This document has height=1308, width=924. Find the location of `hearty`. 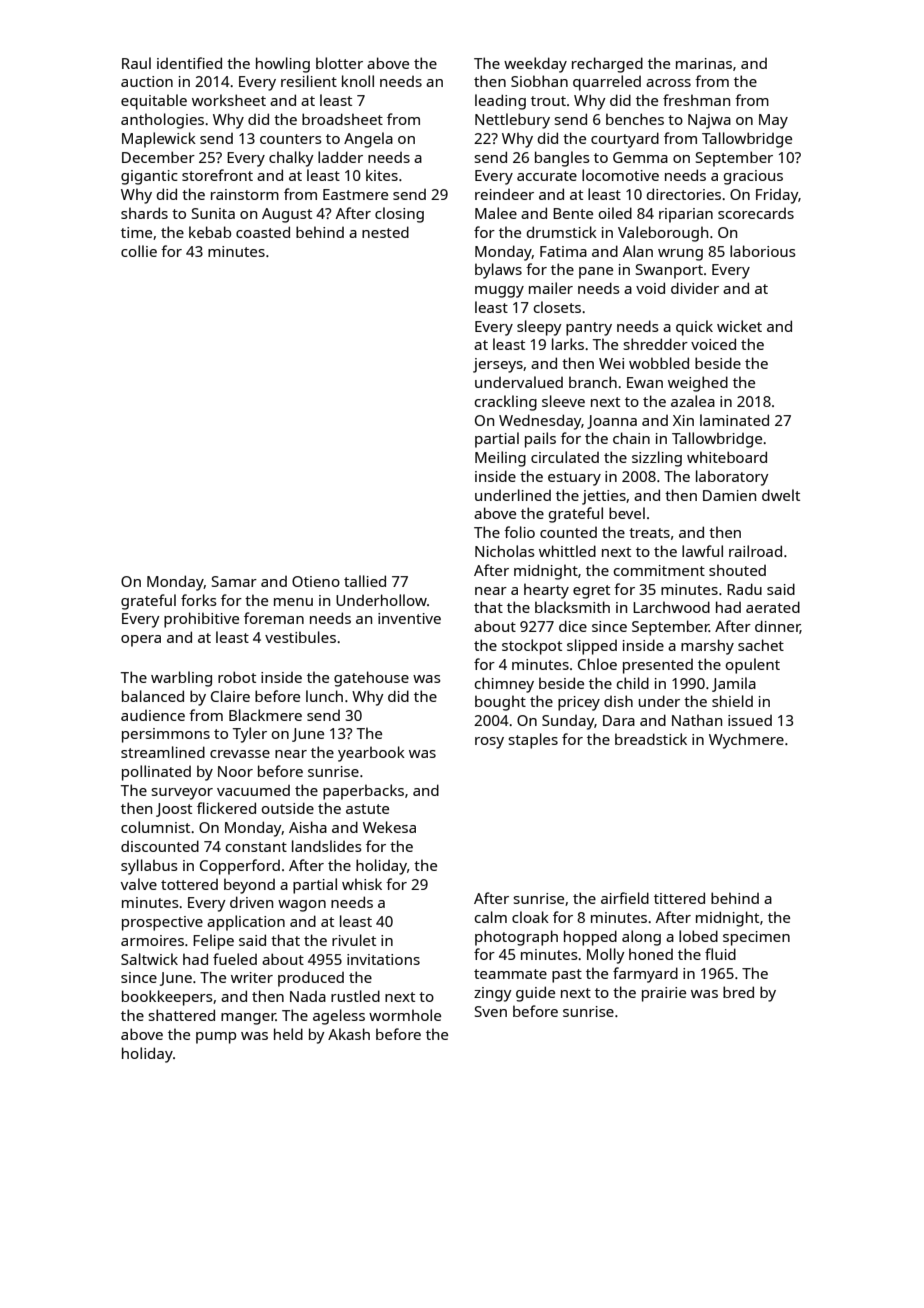

hearty is located at coordinates (546, 591).
